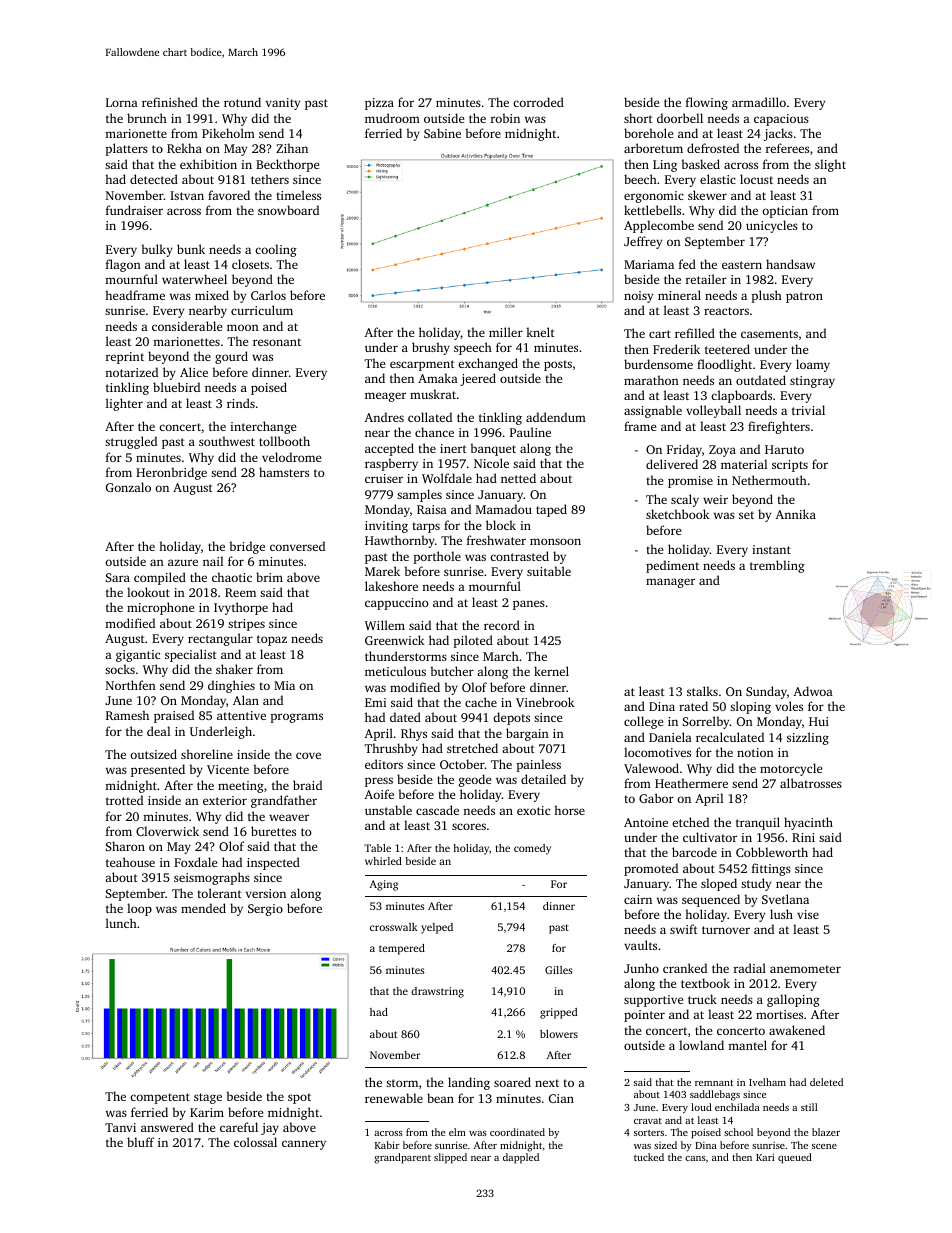 This document has width=952, height=1233. I want to click on instant, so click(771, 549).
